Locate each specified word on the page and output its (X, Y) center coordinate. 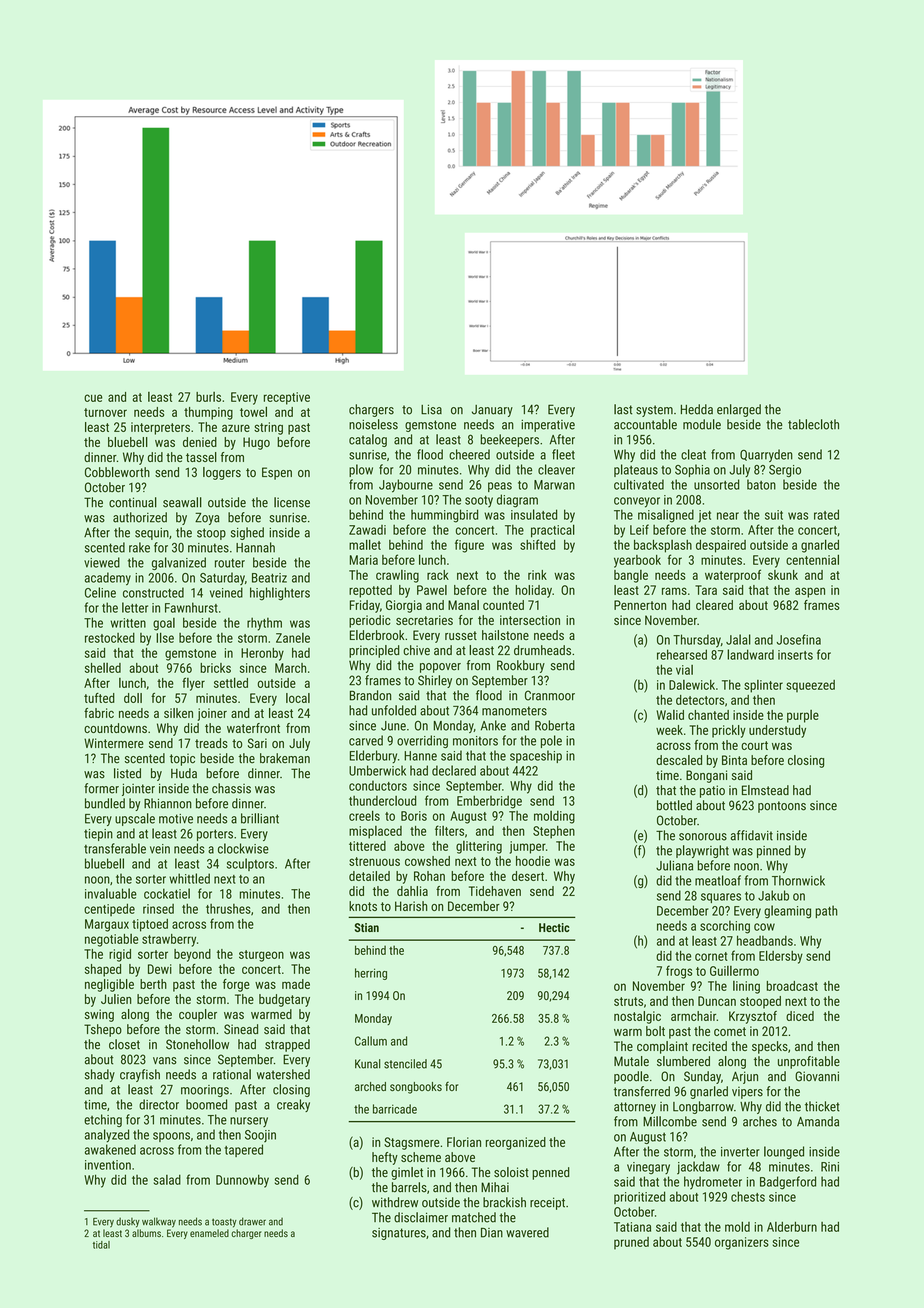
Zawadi (367, 530)
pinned (774, 851)
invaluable (111, 893)
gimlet (407, 1173)
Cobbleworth (117, 472)
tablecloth (813, 424)
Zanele (293, 638)
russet (461, 635)
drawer (252, 1221)
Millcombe (670, 1121)
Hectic (554, 927)
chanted (708, 715)
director (159, 1104)
